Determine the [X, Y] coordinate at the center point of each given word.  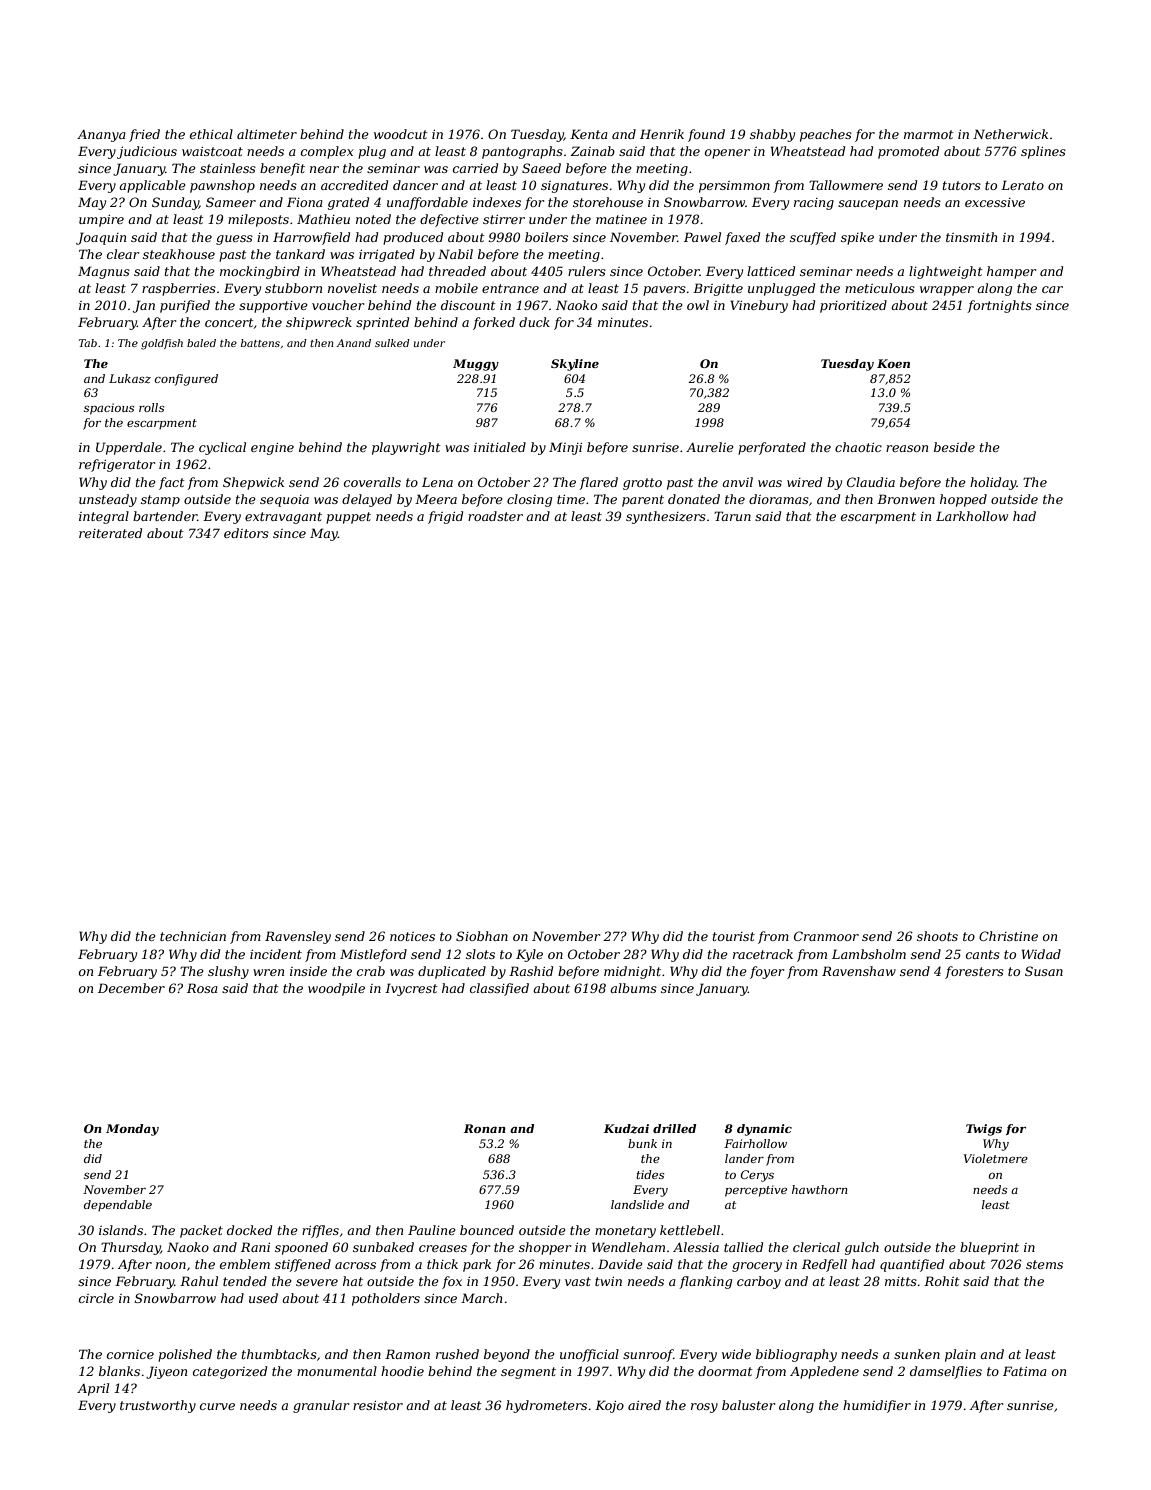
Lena [437, 482]
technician [193, 936]
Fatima [1025, 1371]
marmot [929, 134]
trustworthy [158, 1406]
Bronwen [906, 499]
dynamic [764, 1130]
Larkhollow [972, 516]
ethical [211, 134]
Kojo [609, 1406]
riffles [320, 1231]
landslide [637, 1204]
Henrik [662, 134]
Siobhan [482, 936]
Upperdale [129, 448]
